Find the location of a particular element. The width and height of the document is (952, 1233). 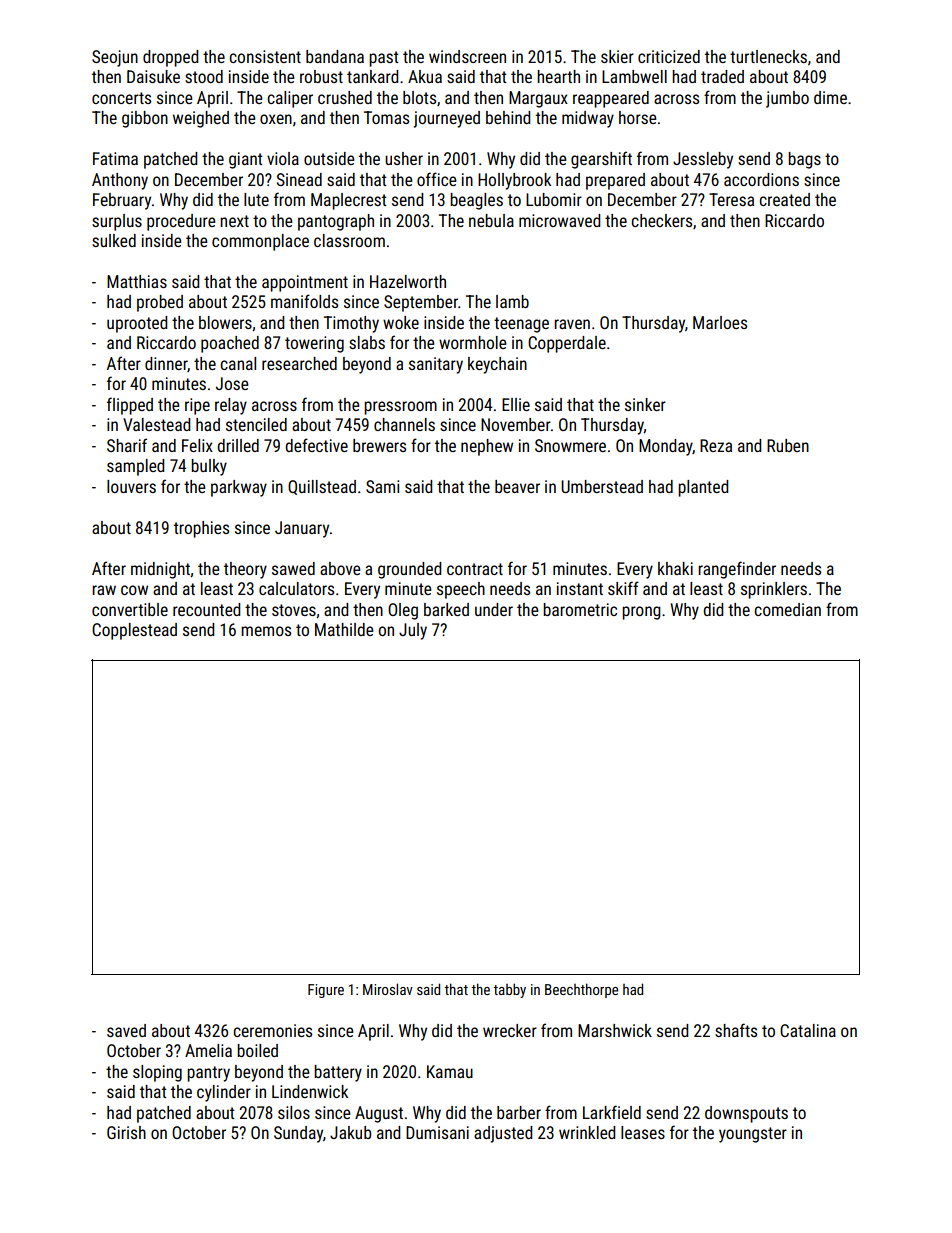

leases is located at coordinates (643, 1132).
